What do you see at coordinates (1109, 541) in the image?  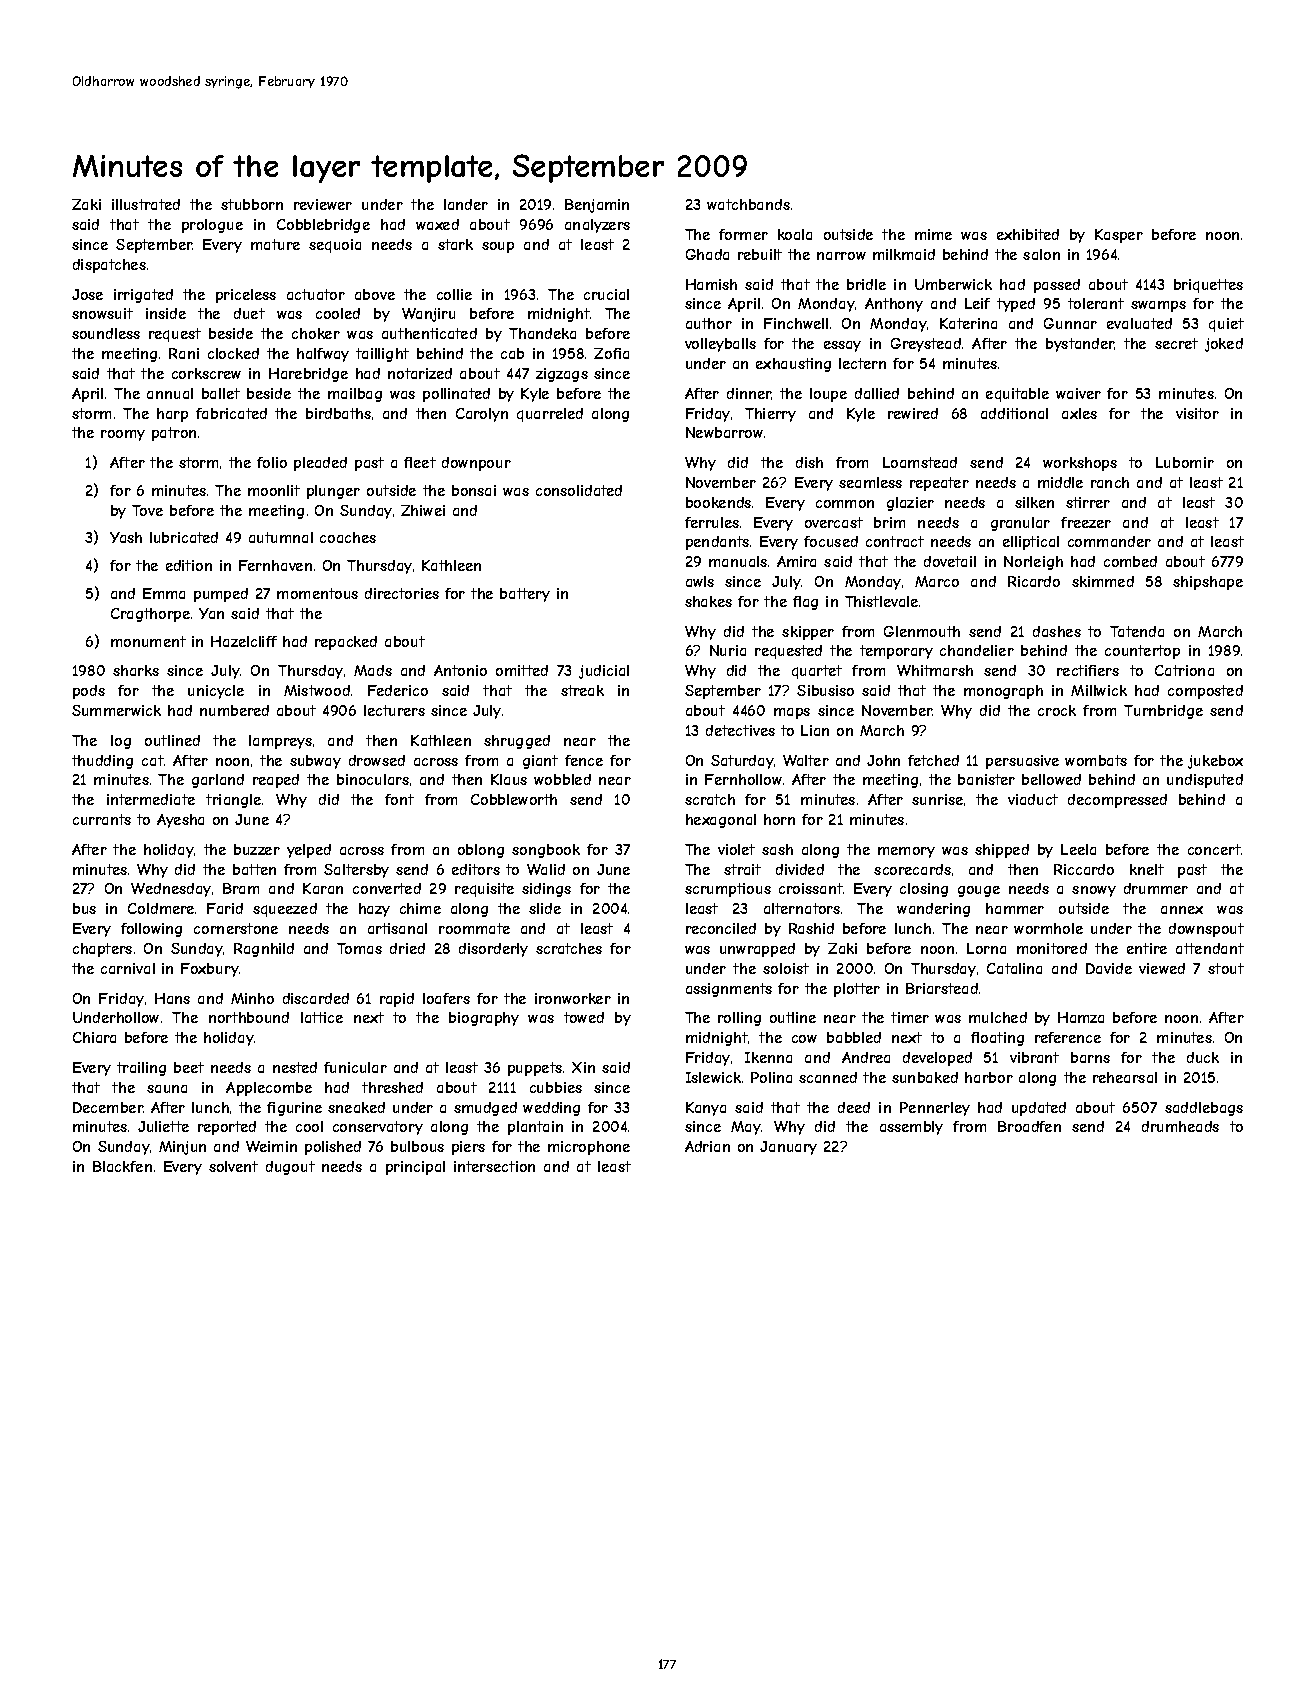 I see `commander` at bounding box center [1109, 541].
